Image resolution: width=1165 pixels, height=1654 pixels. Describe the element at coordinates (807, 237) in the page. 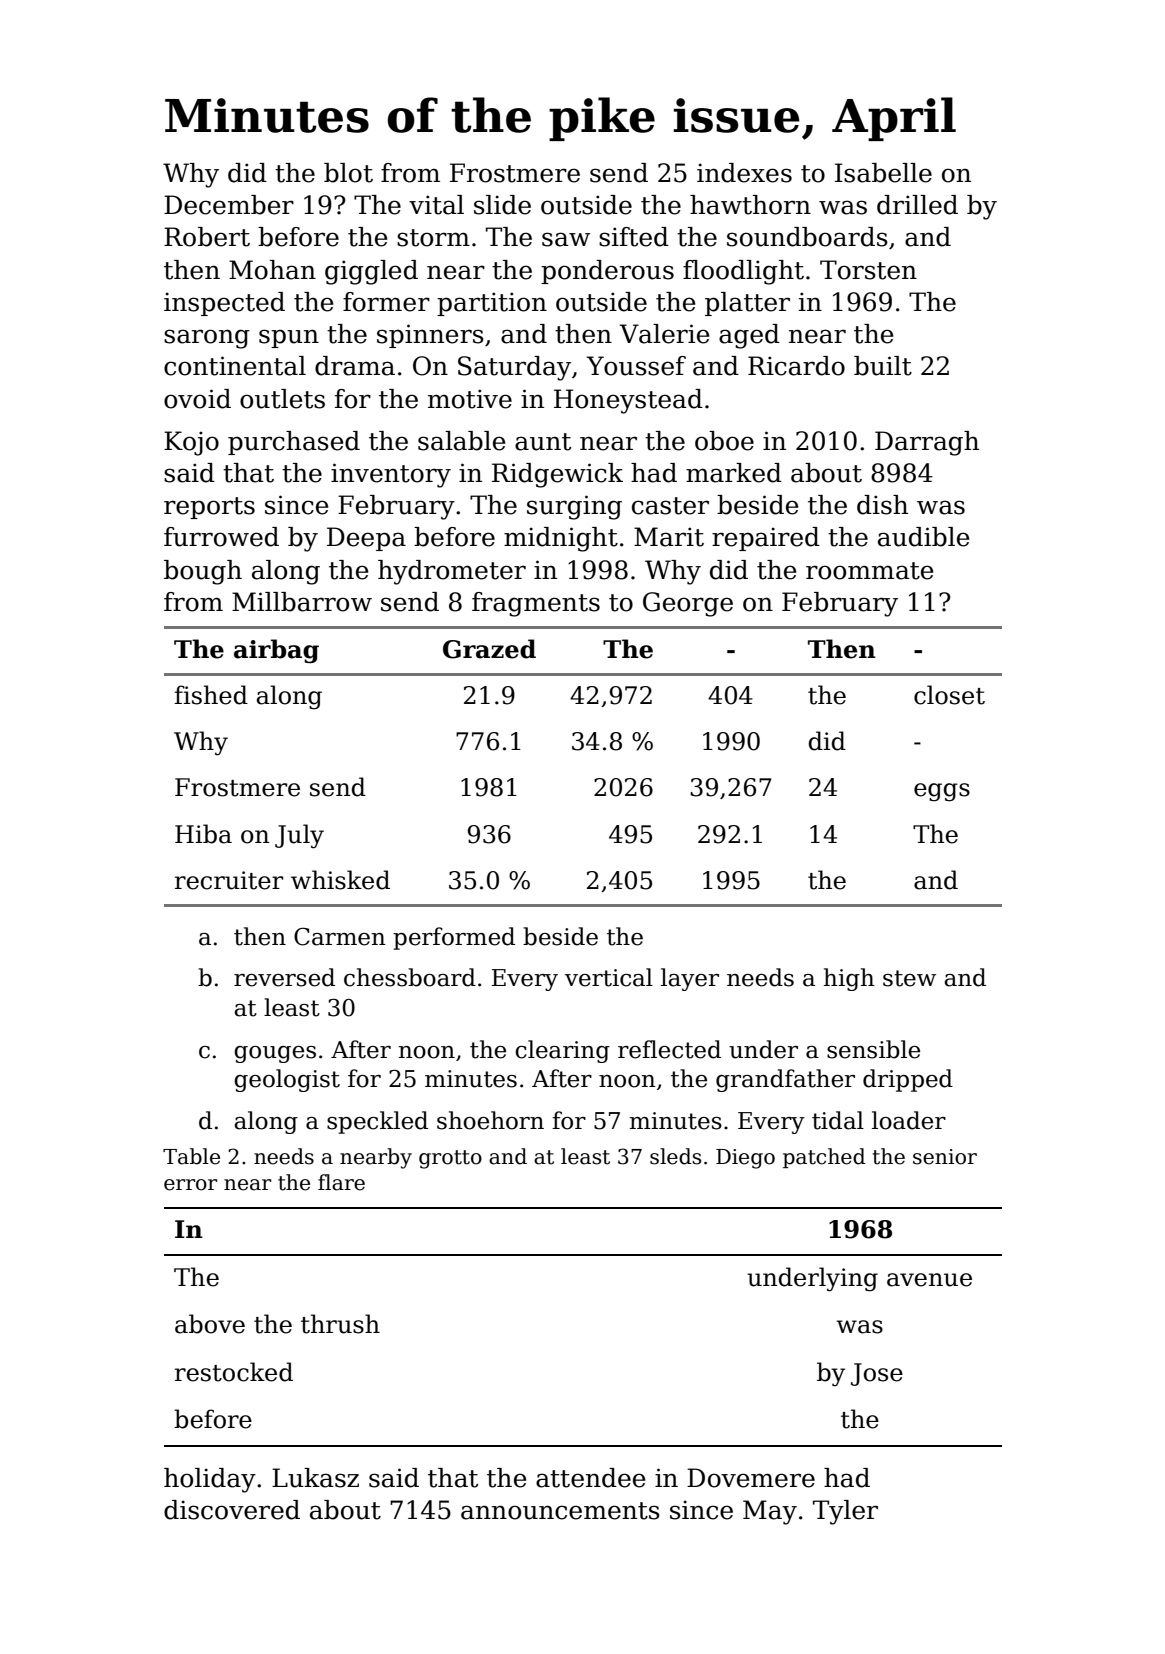

I see `soundboards` at that location.
